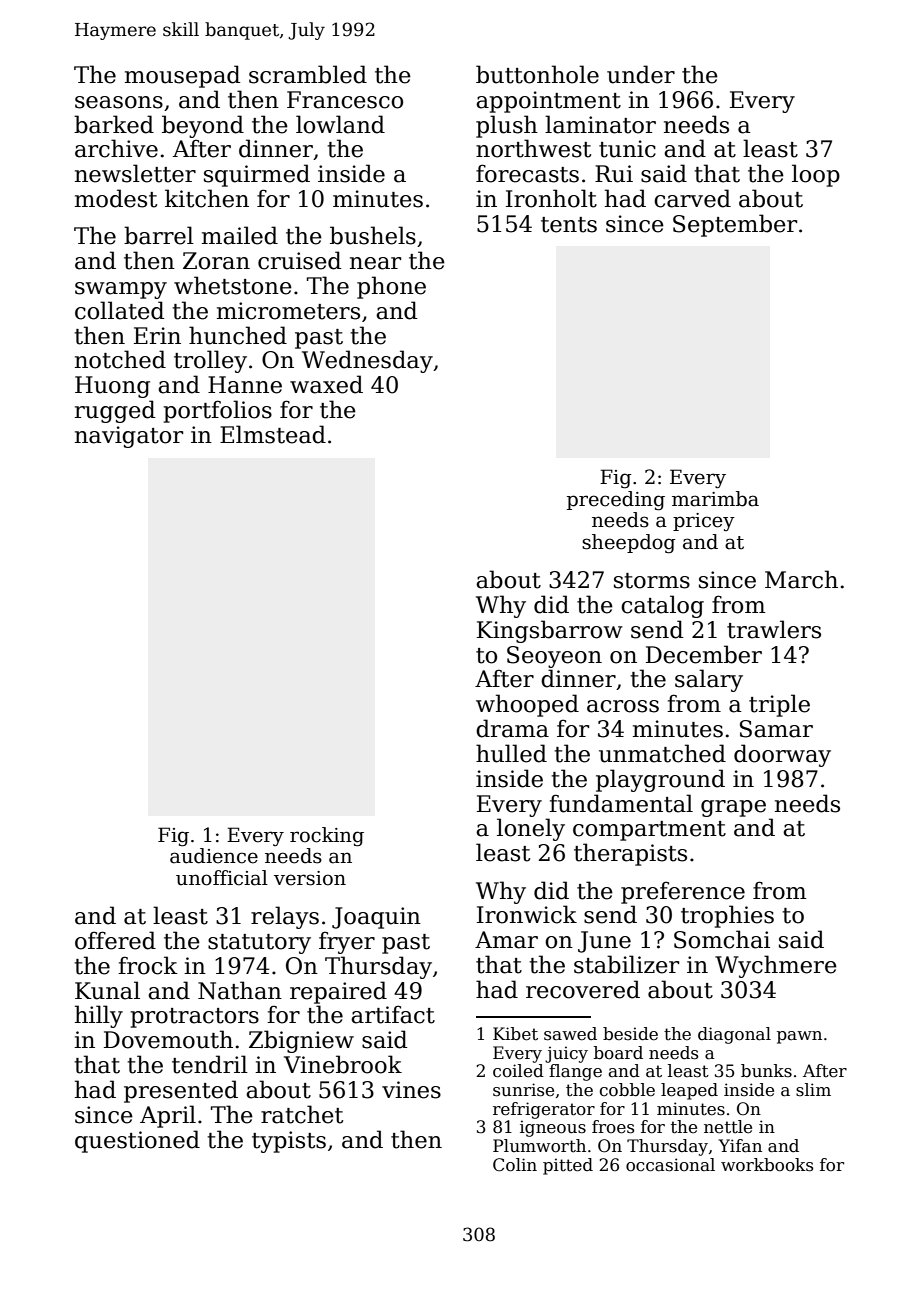 The height and width of the page is (1311, 924). What do you see at coordinates (816, 175) in the page?
I see `loop` at bounding box center [816, 175].
